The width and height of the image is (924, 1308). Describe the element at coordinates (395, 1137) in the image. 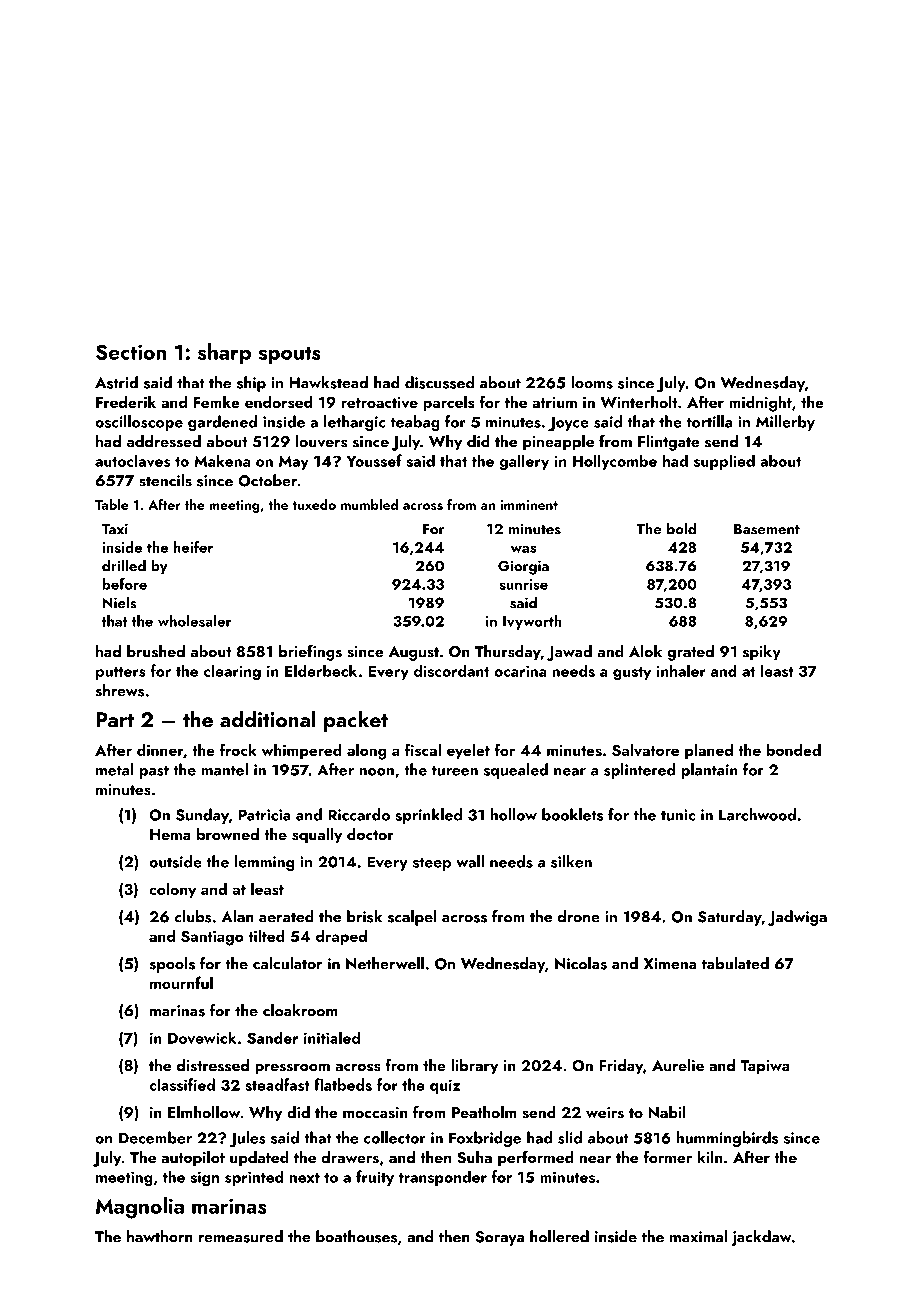

I see `collector` at that location.
